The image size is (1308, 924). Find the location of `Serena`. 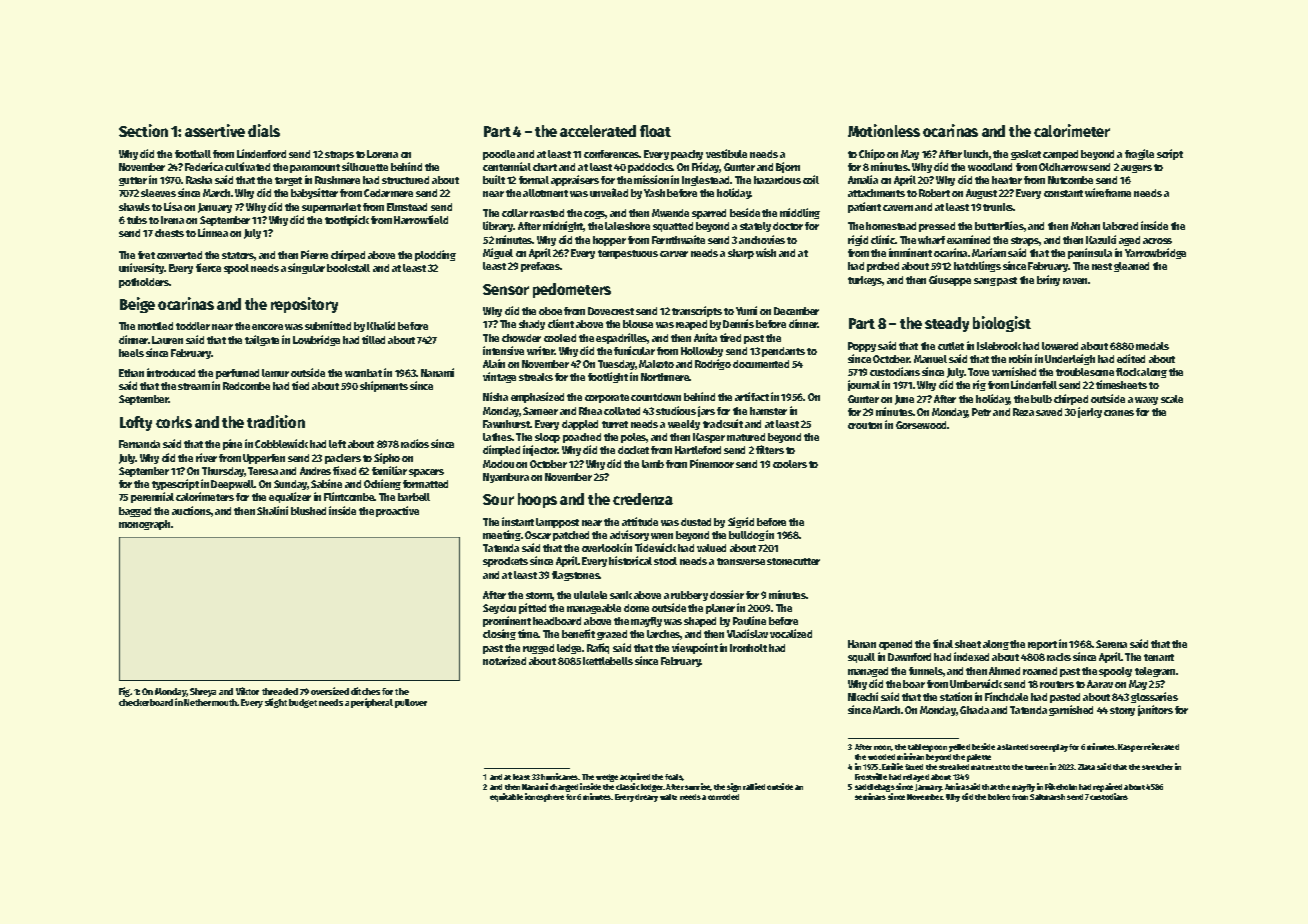

Serena is located at coordinates (1111, 644).
